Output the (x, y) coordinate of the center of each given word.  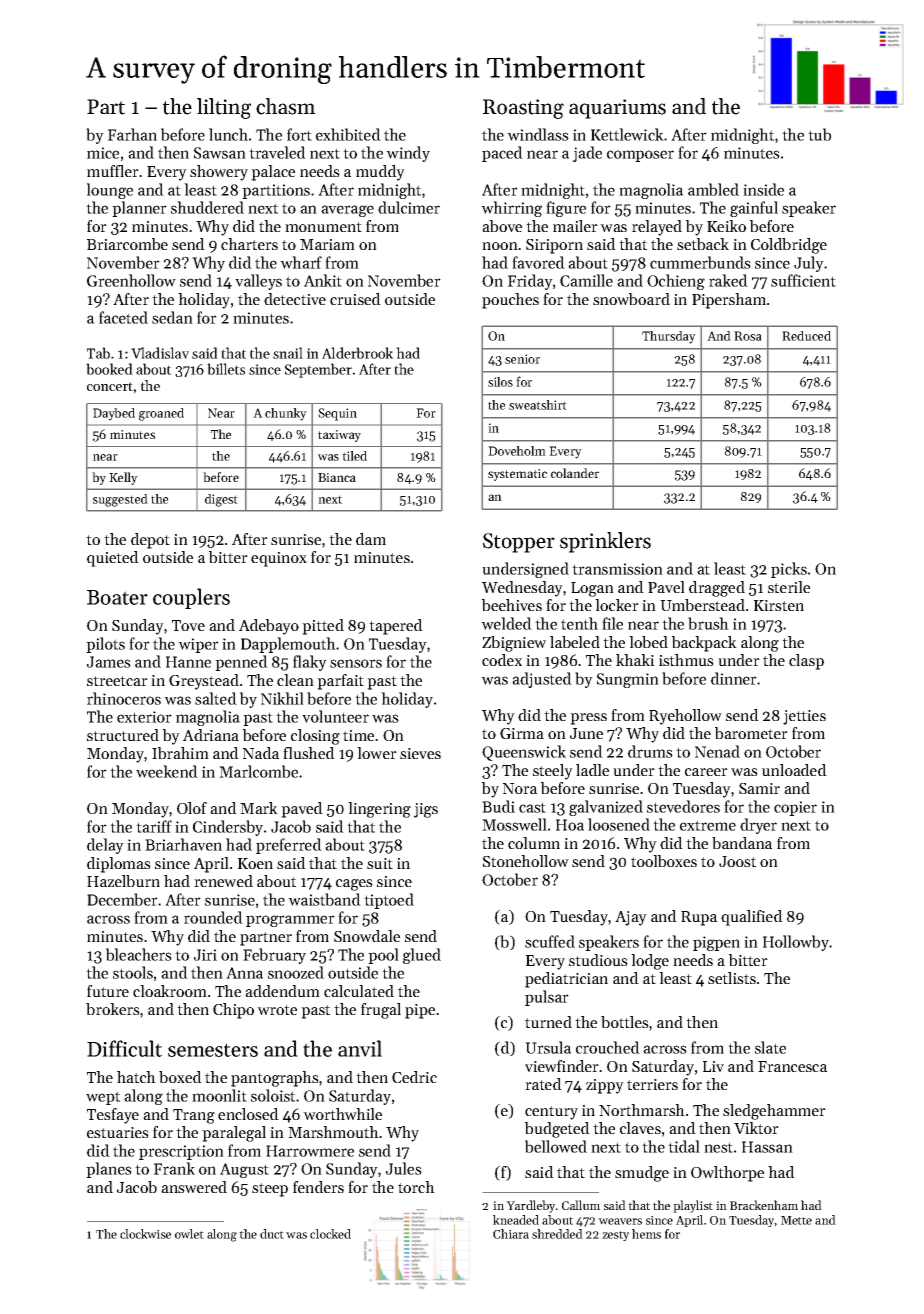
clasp (806, 662)
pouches (510, 301)
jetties (804, 717)
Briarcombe (127, 244)
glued (422, 956)
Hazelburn (123, 881)
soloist (273, 1095)
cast (532, 807)
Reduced (806, 336)
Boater (117, 597)
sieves (420, 753)
